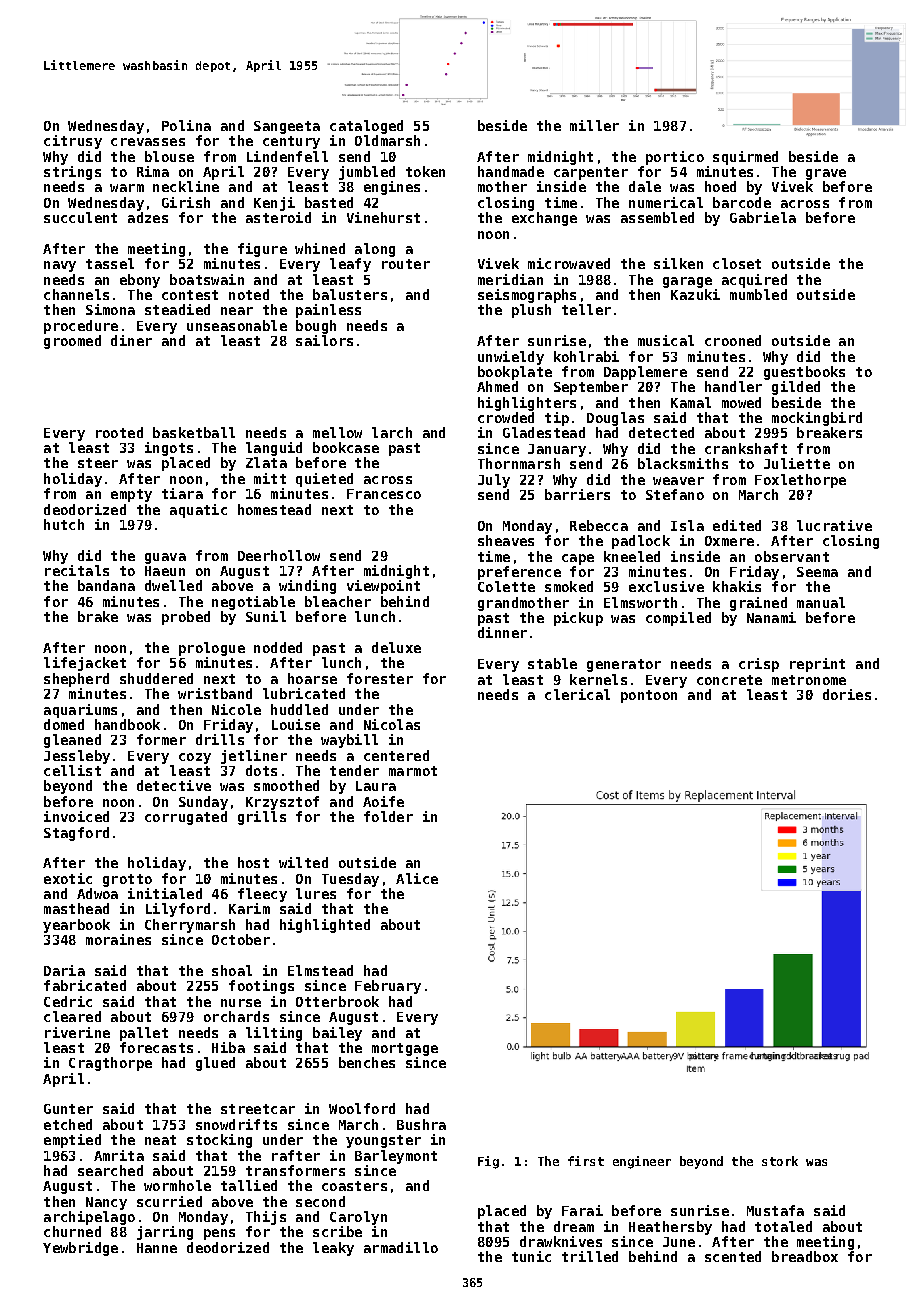  I want to click on miller, so click(594, 125).
